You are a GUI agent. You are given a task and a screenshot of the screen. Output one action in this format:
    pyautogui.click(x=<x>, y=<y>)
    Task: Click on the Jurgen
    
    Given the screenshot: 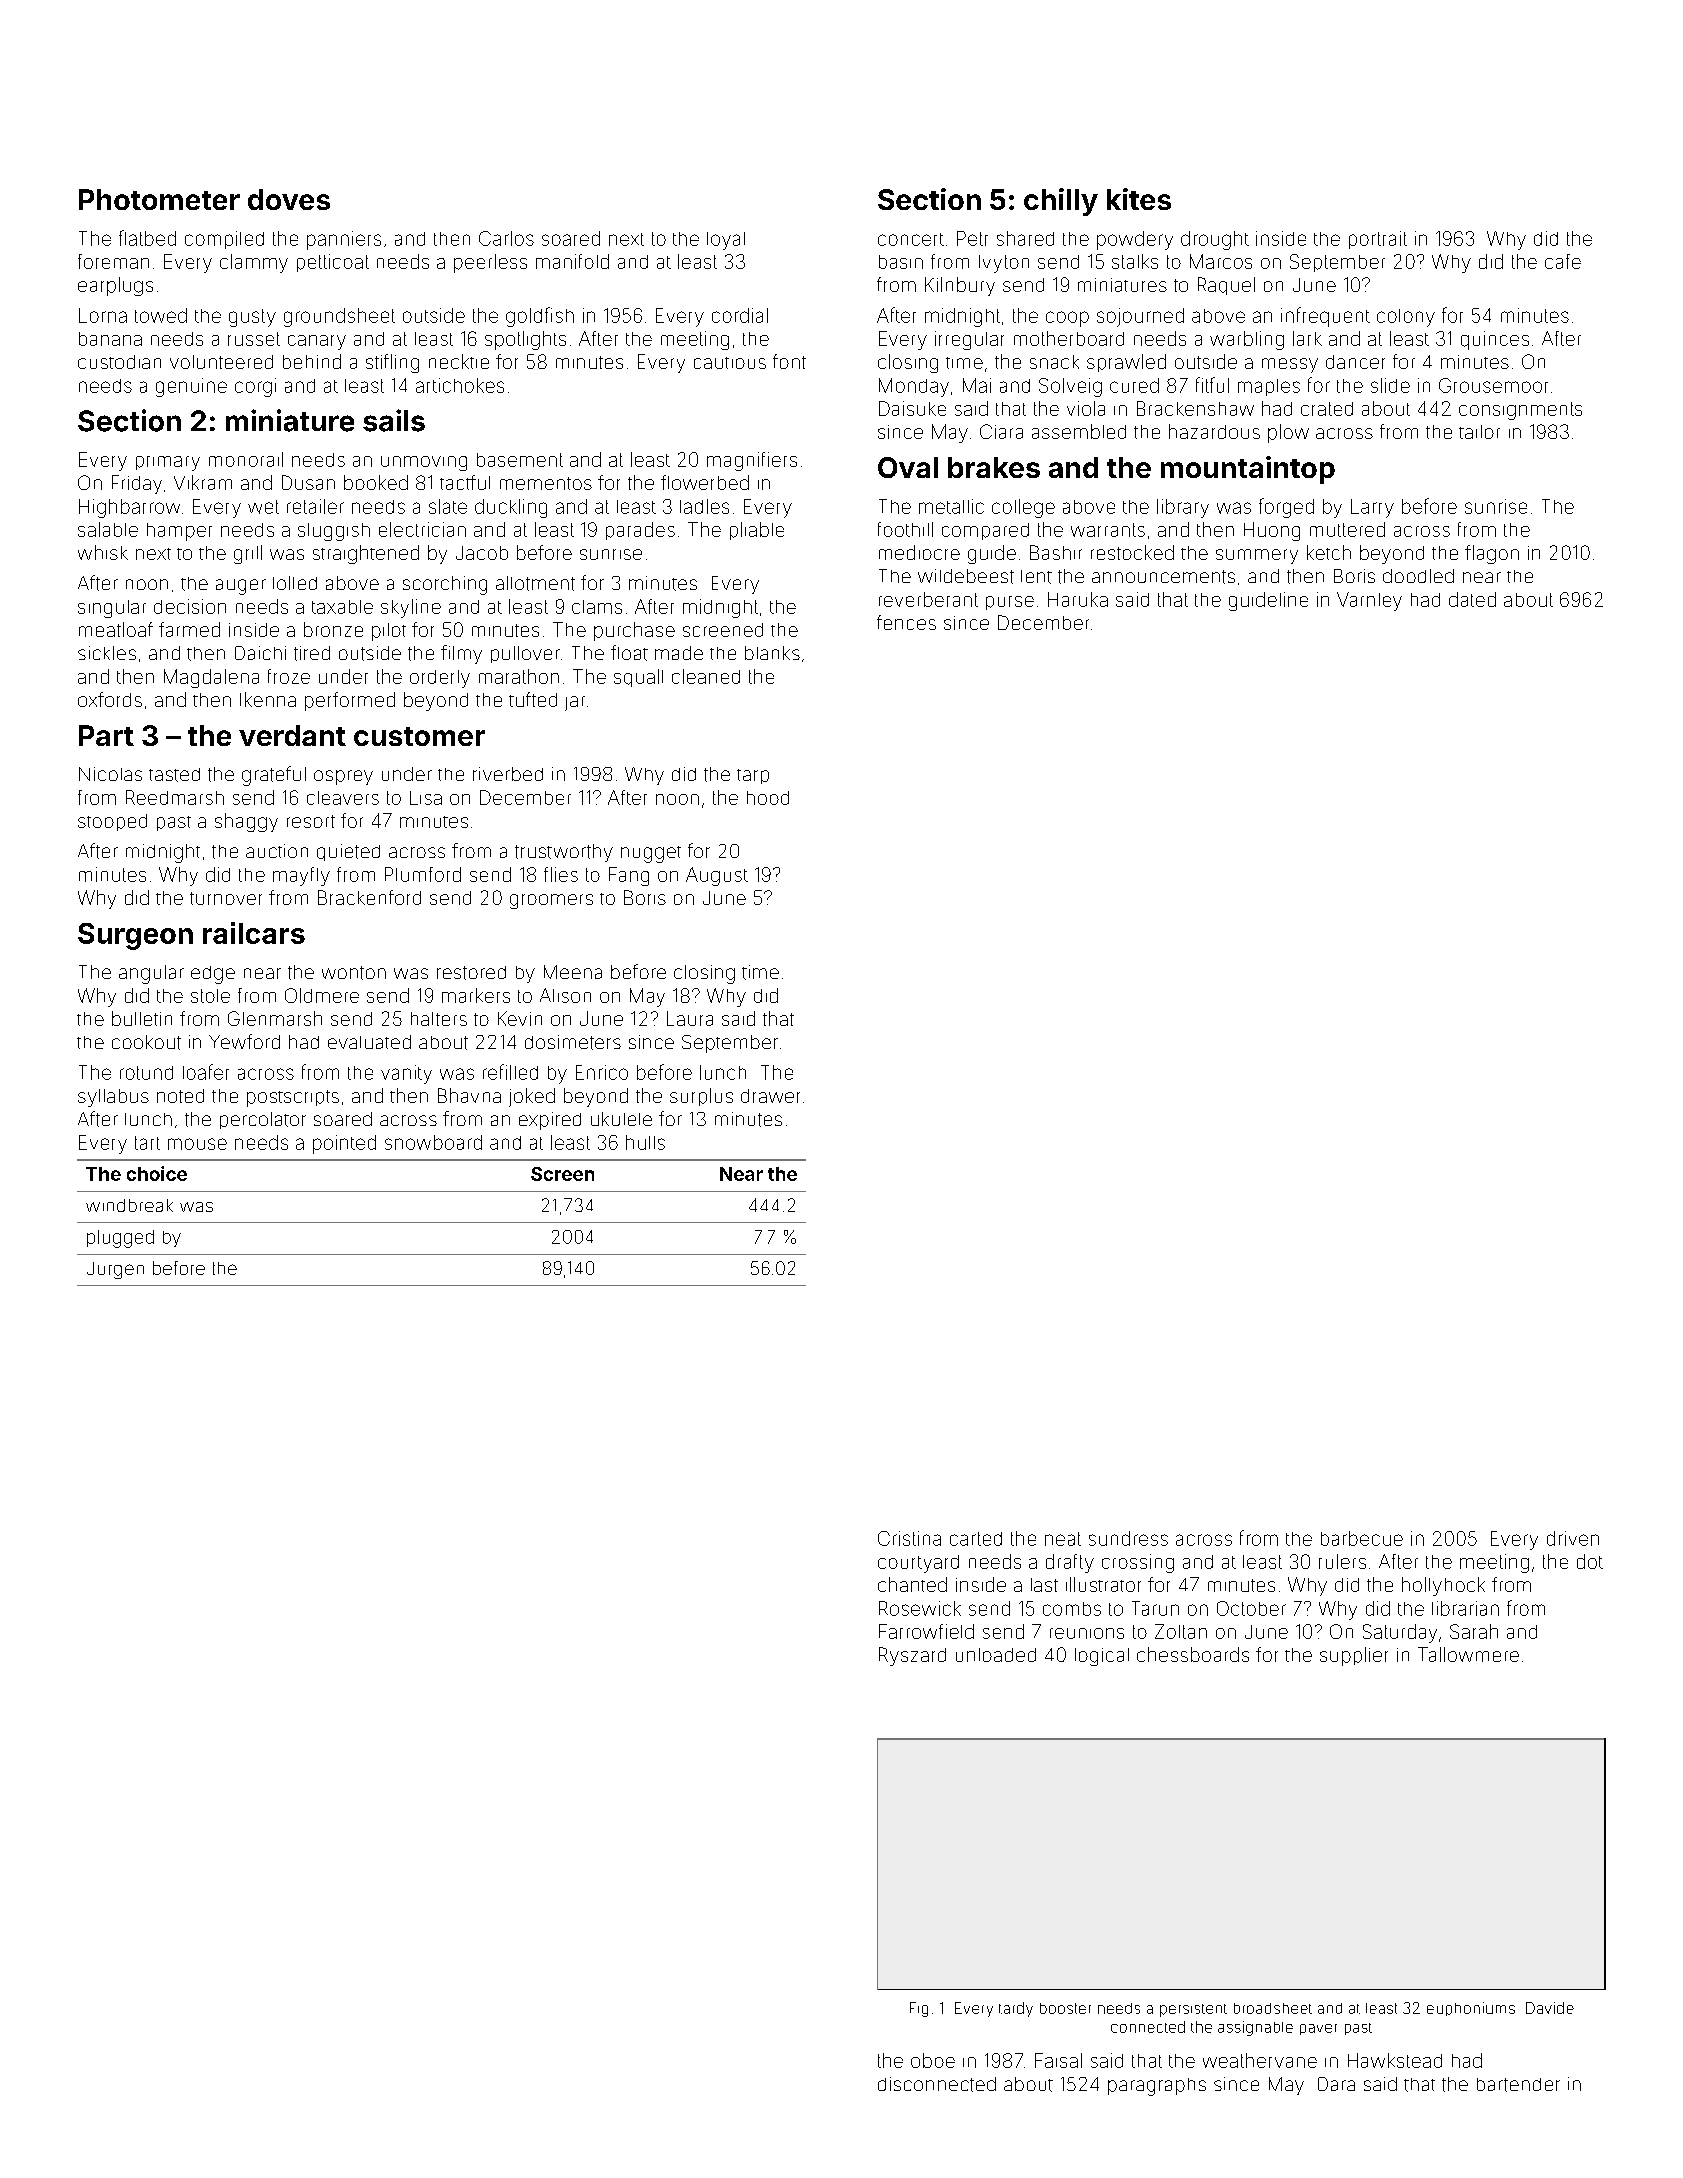 What is the action you would take?
    pyautogui.click(x=115, y=1270)
